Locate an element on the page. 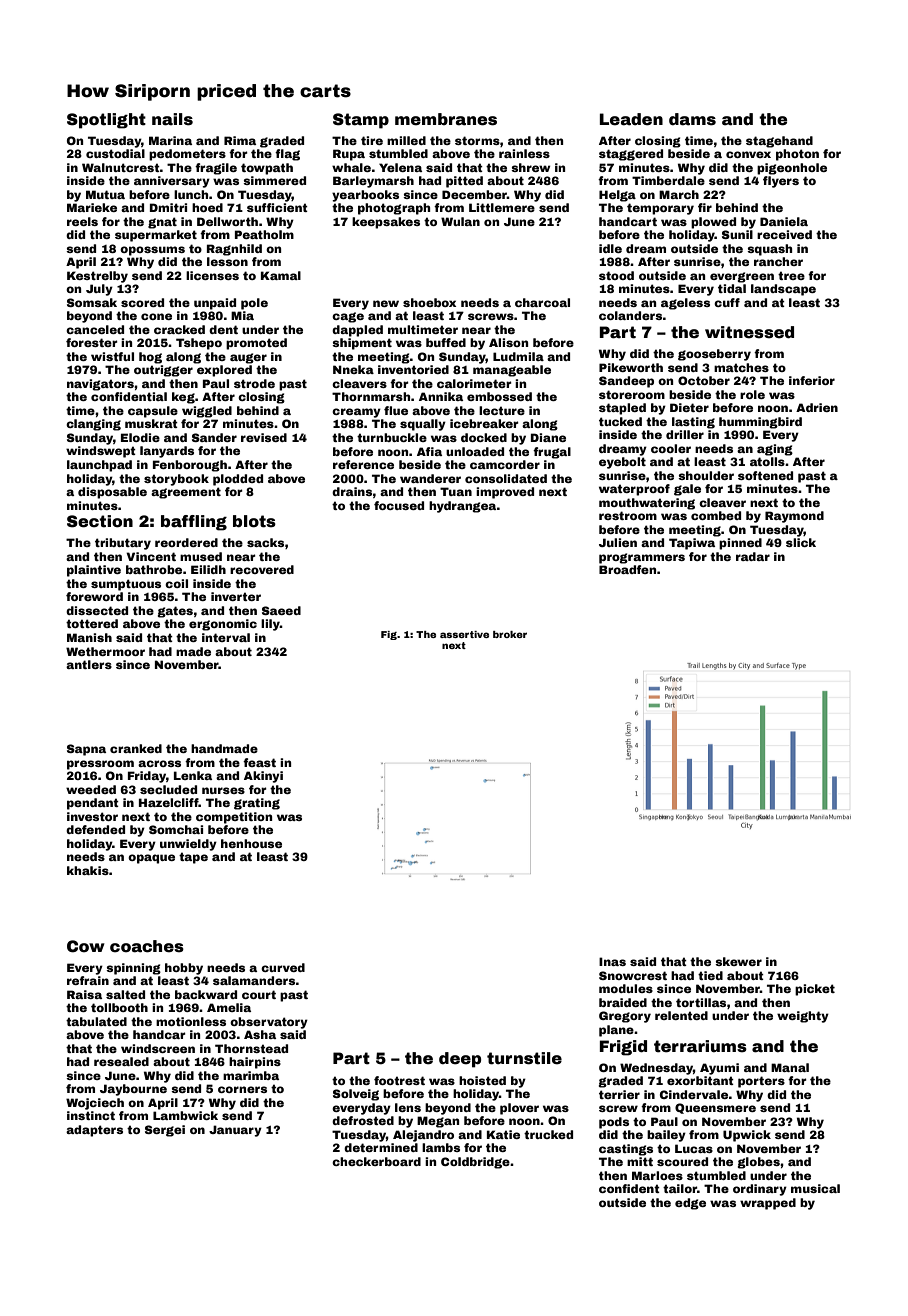 Image resolution: width=908 pixels, height=1316 pixels. wrapped is located at coordinates (768, 1204).
